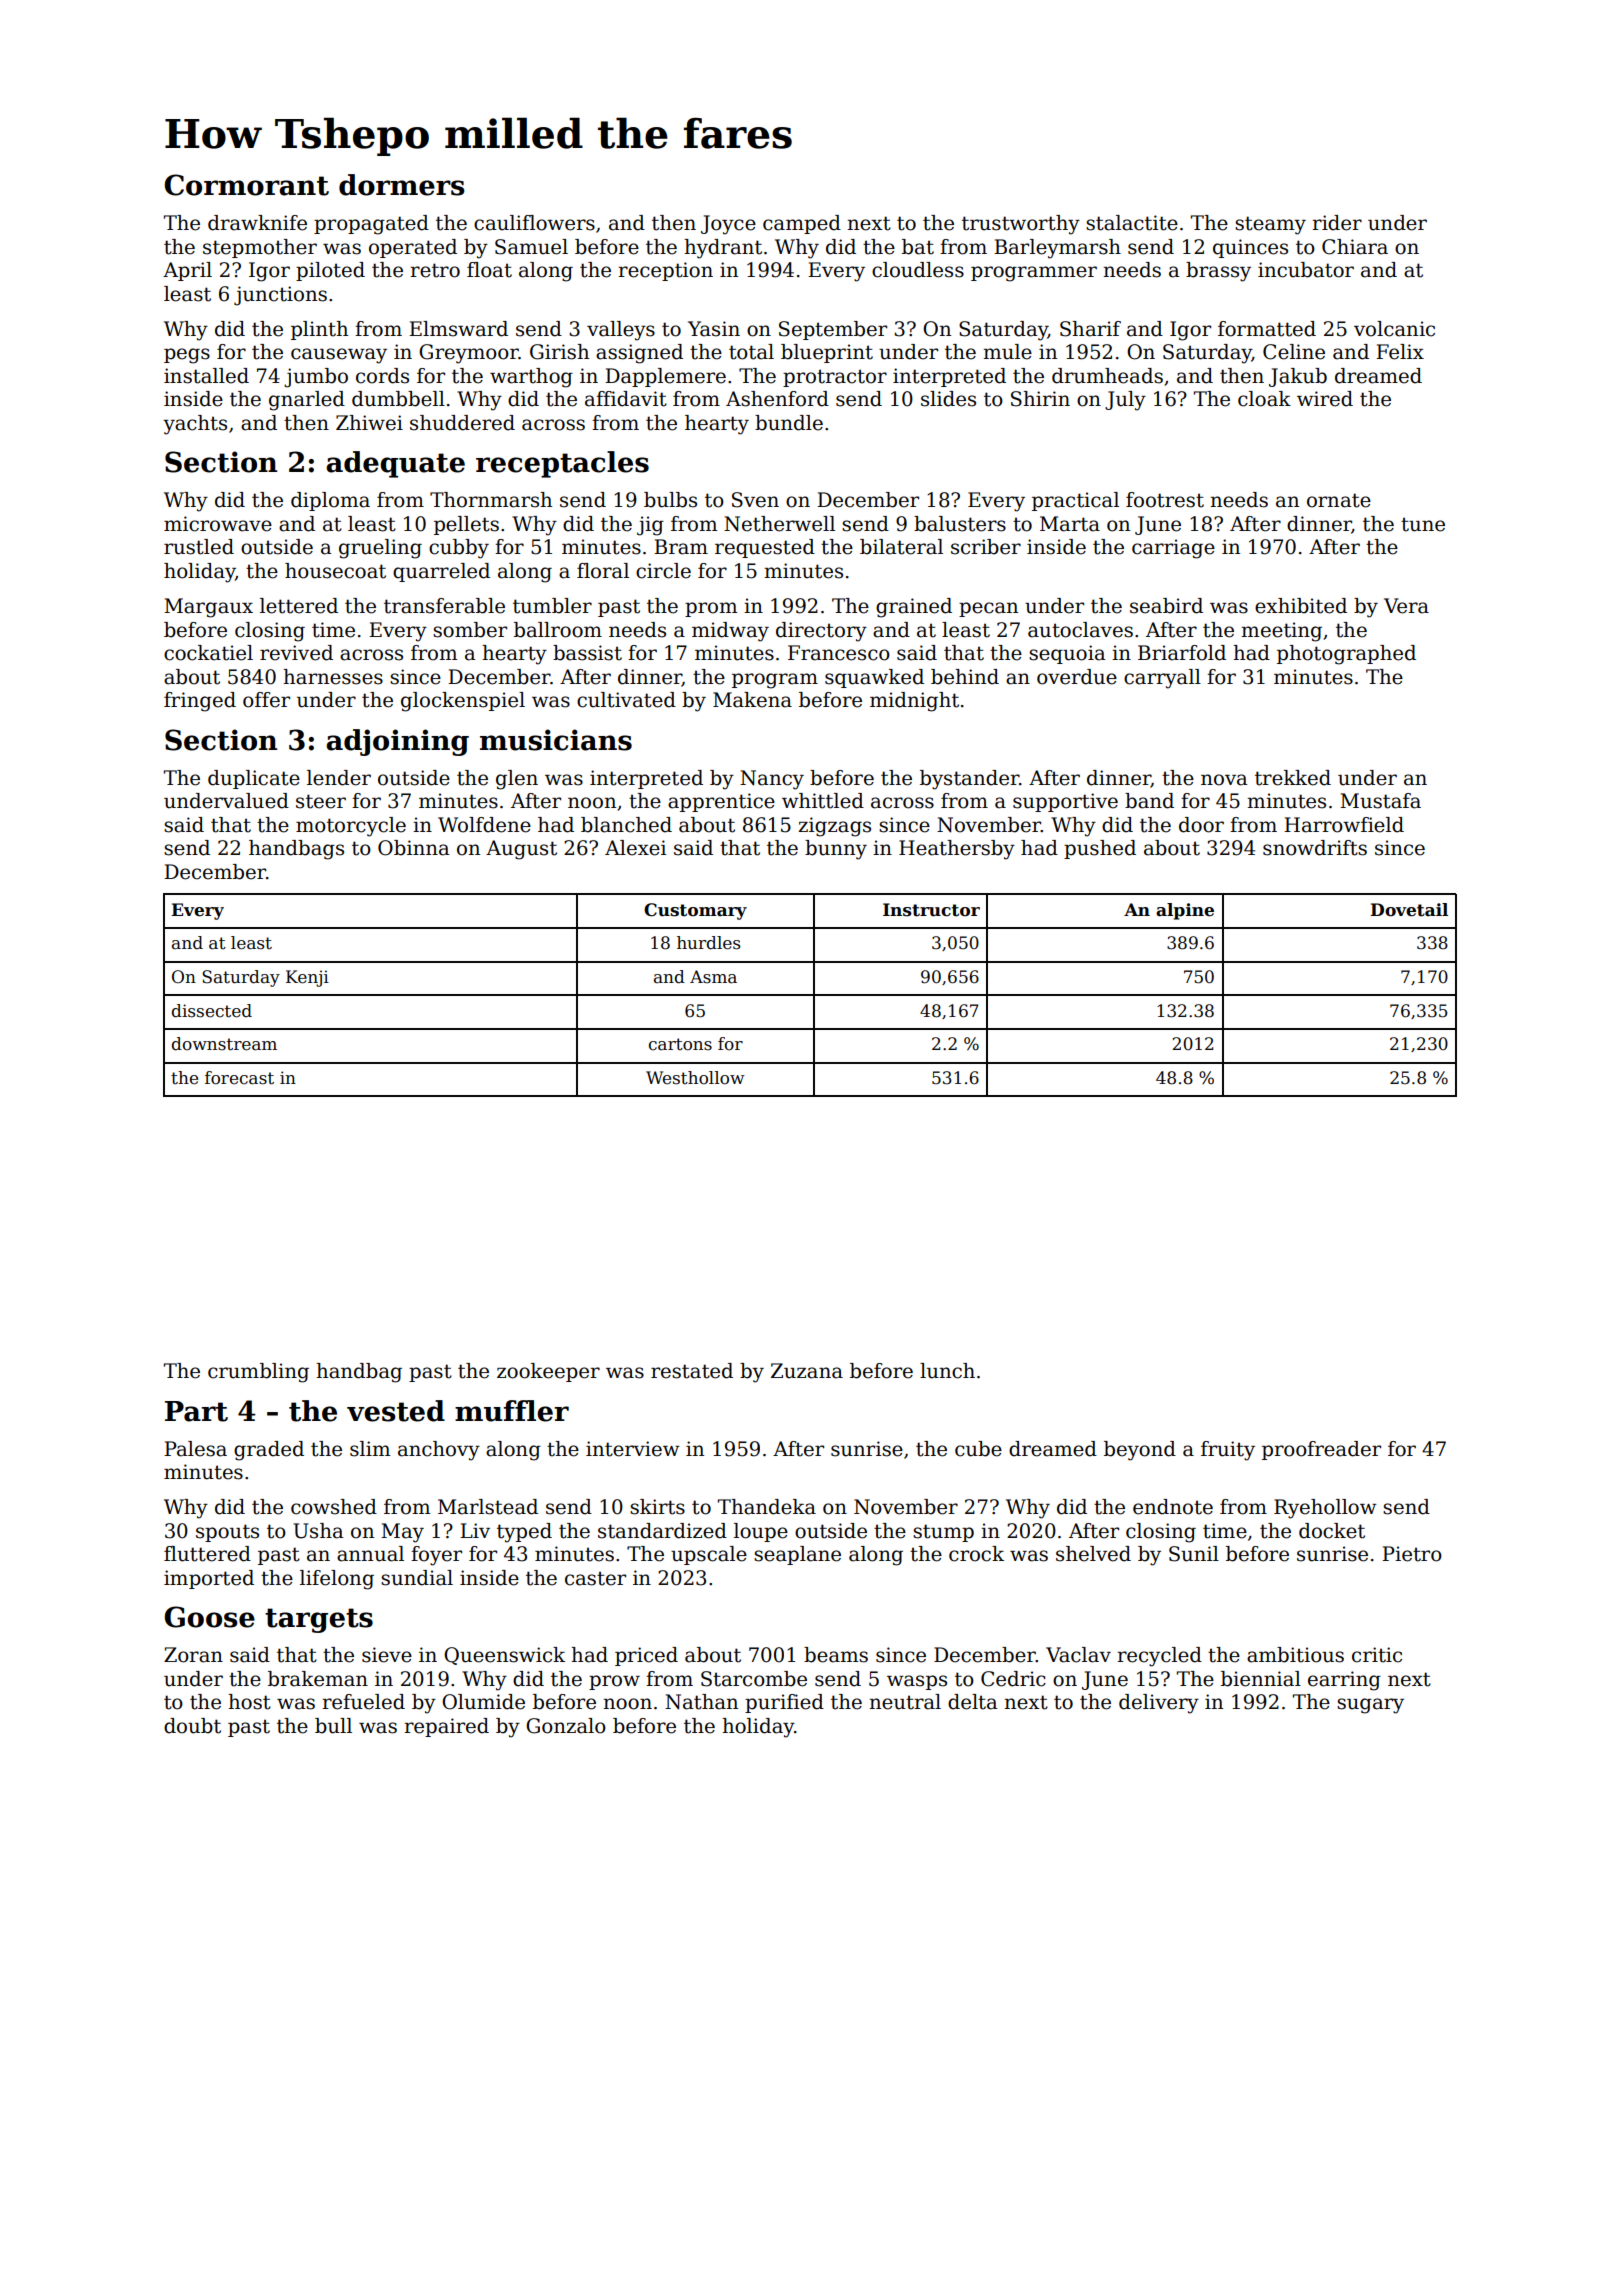 This screenshot has width=1620, height=2292. I want to click on Instructor, so click(931, 910).
